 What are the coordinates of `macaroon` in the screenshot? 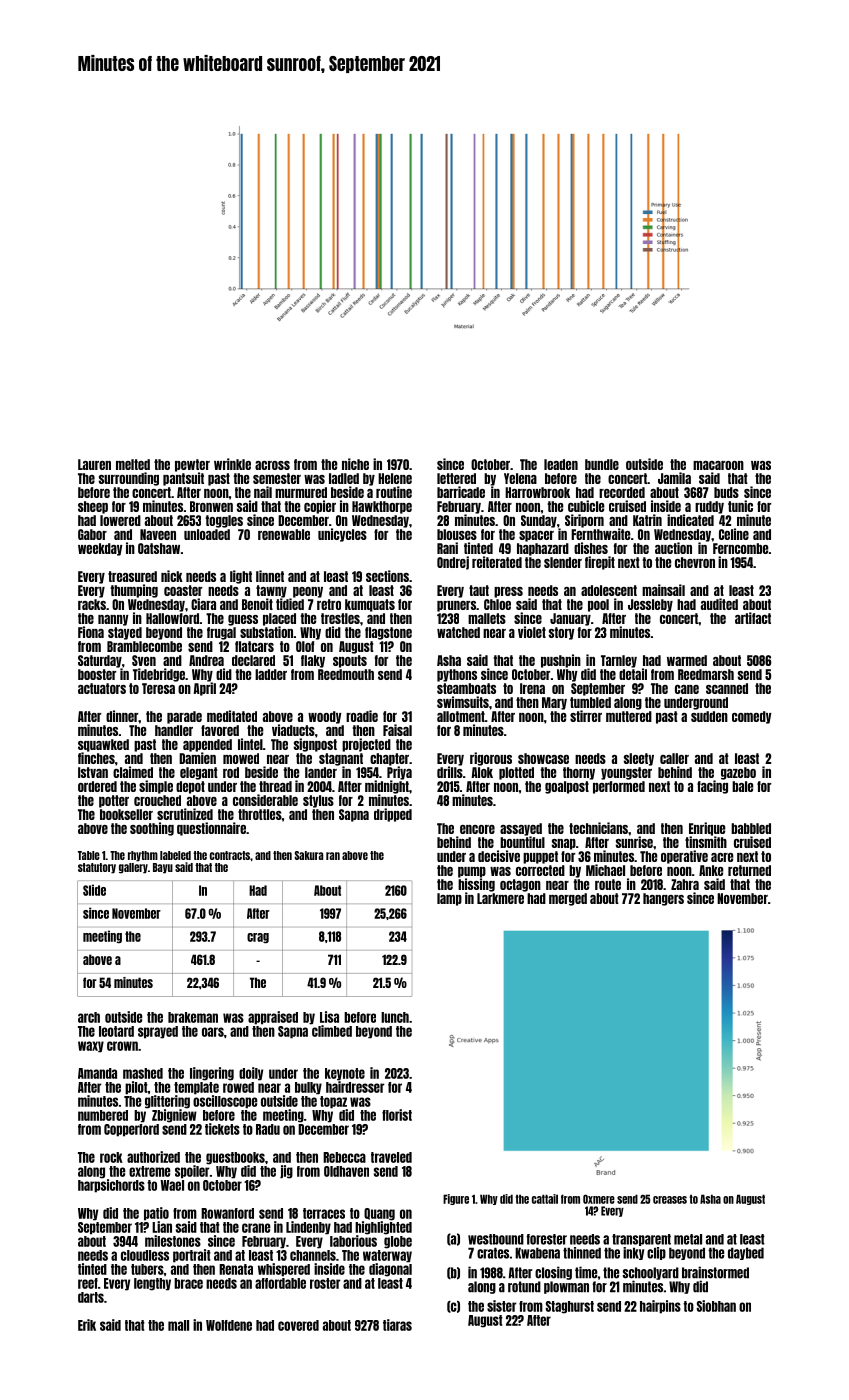 It's located at (718, 465).
